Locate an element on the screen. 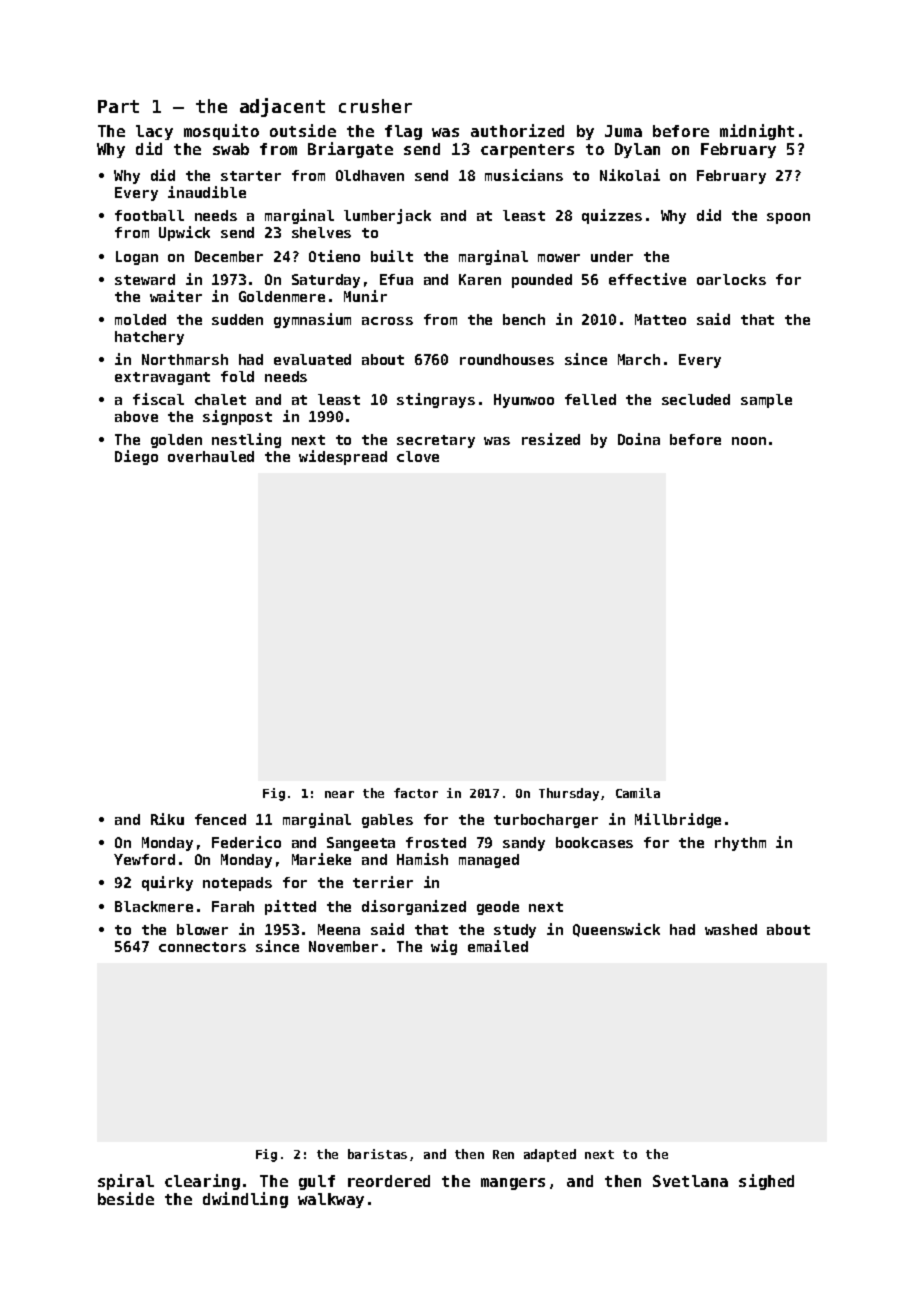  spiral is located at coordinates (126, 1182).
